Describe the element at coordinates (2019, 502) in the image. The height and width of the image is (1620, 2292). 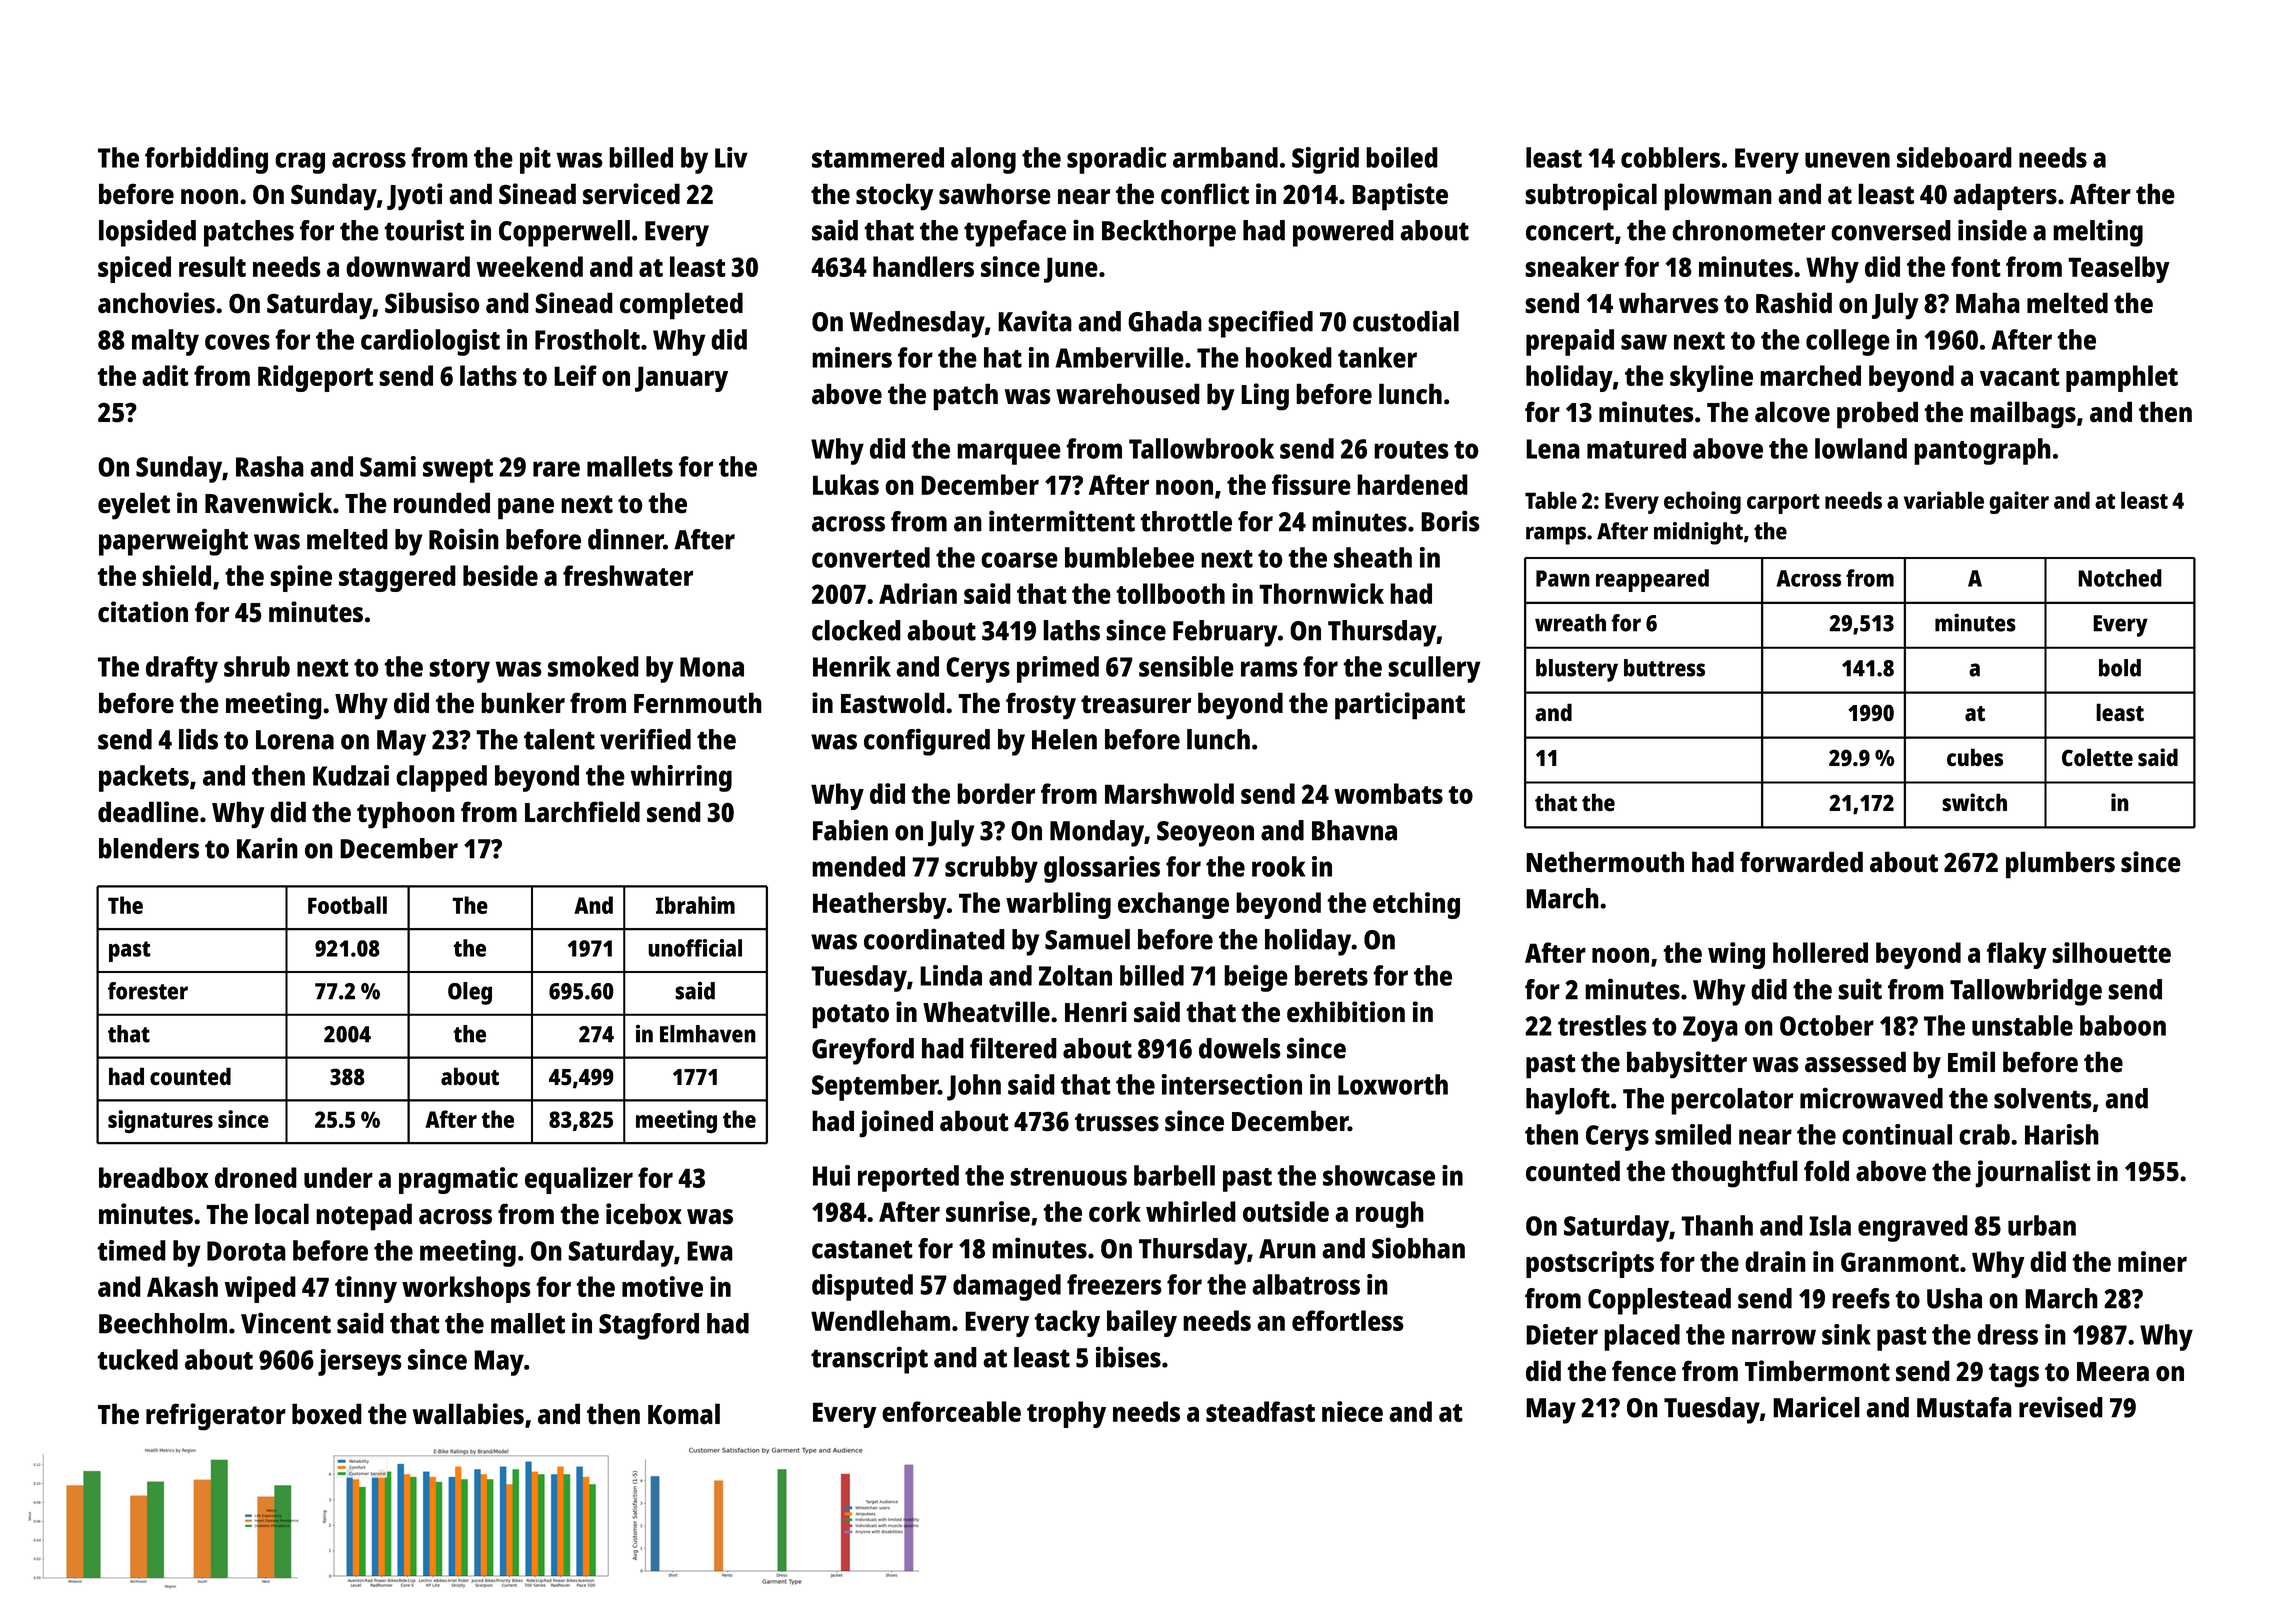
I see `gaiter` at that location.
